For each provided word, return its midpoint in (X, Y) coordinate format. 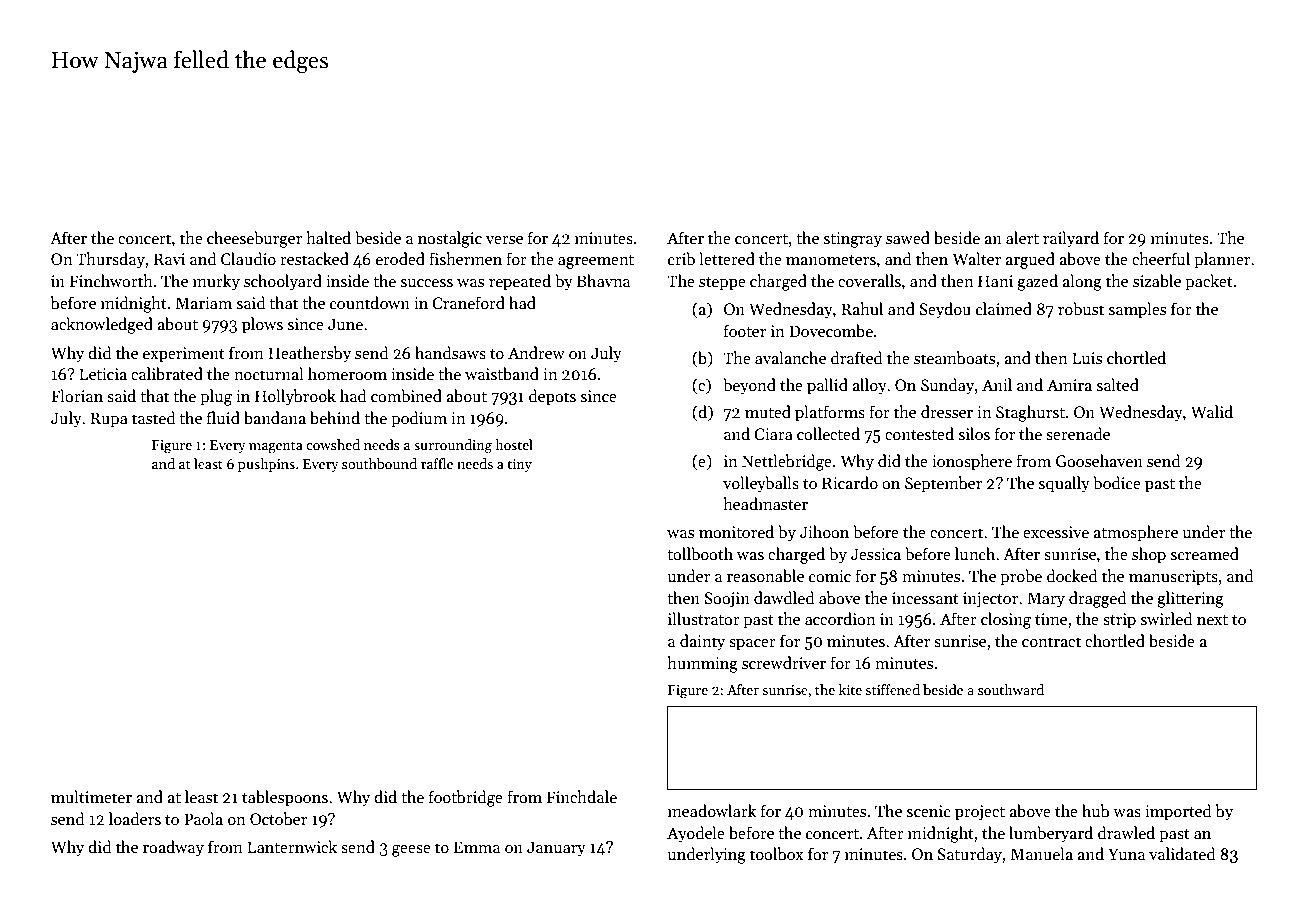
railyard (1071, 239)
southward (1011, 689)
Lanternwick (292, 846)
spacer (752, 645)
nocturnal (269, 373)
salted (1118, 384)
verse (504, 240)
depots (552, 397)
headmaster (765, 503)
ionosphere (972, 462)
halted (328, 237)
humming (702, 664)
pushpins (266, 465)
